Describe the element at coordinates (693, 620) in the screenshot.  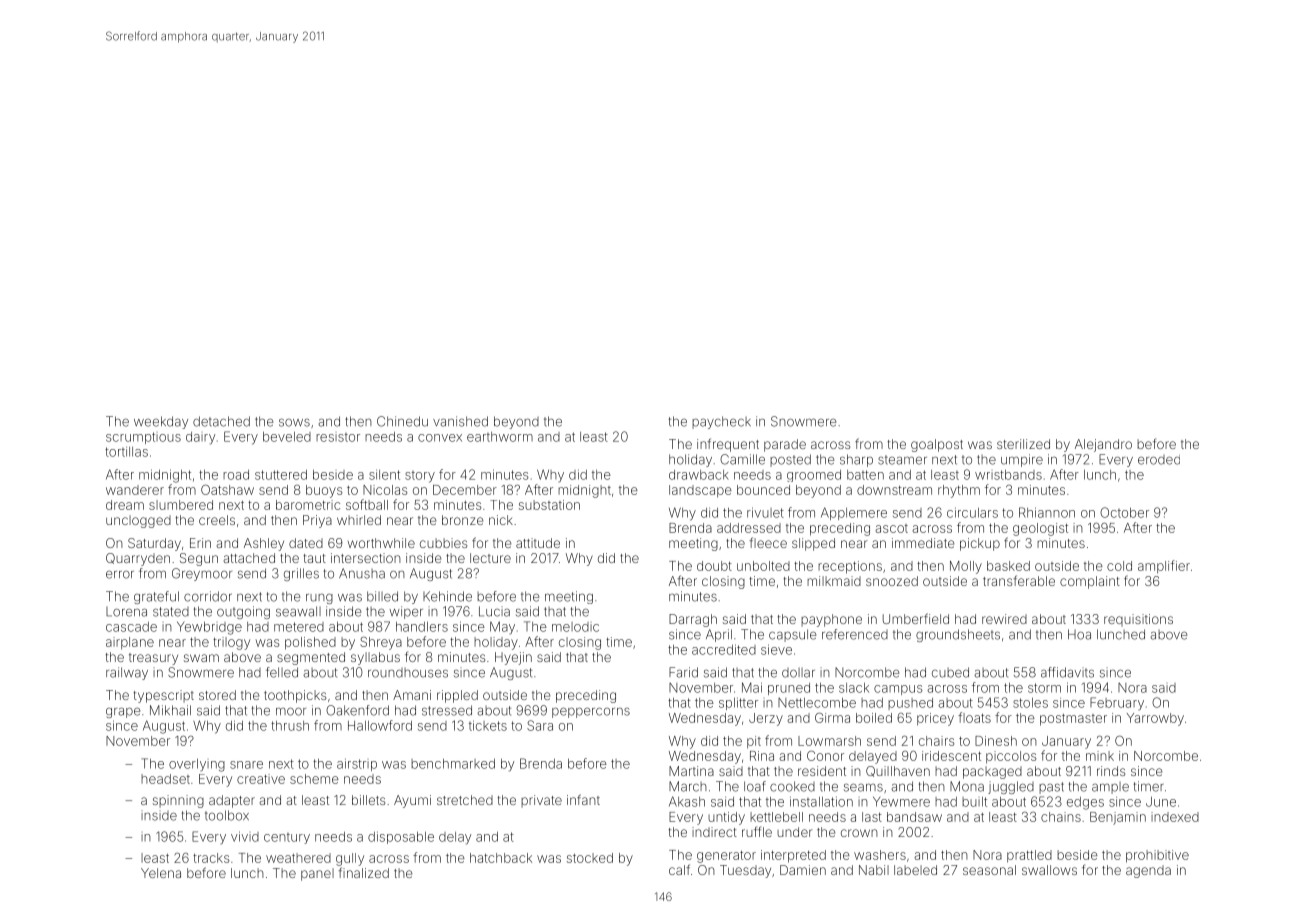
I see `Darragh` at that location.
